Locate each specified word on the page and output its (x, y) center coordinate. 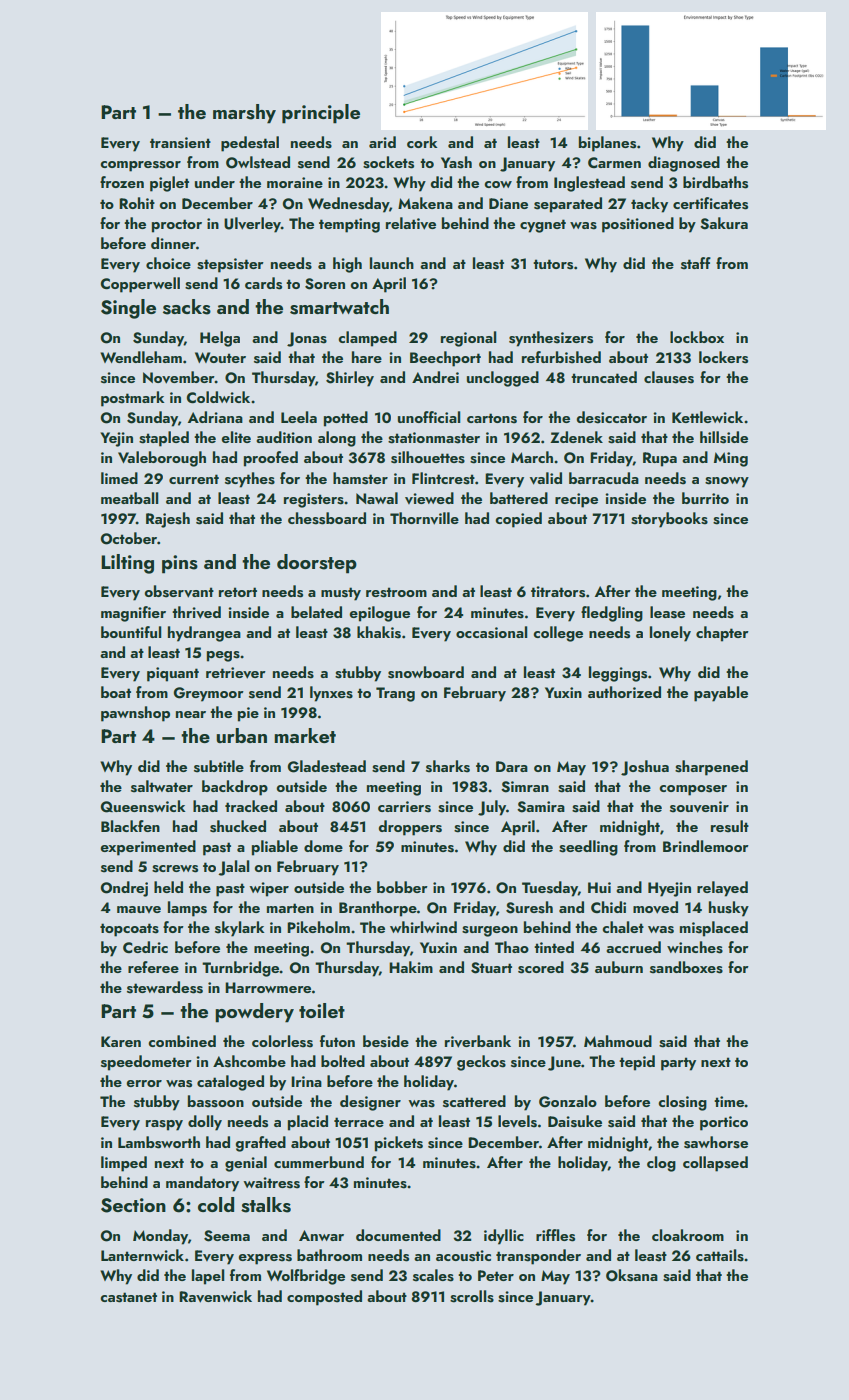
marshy (244, 114)
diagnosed (684, 164)
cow (498, 184)
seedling (588, 848)
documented (398, 1235)
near (191, 714)
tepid (637, 1063)
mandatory (202, 1184)
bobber (402, 887)
